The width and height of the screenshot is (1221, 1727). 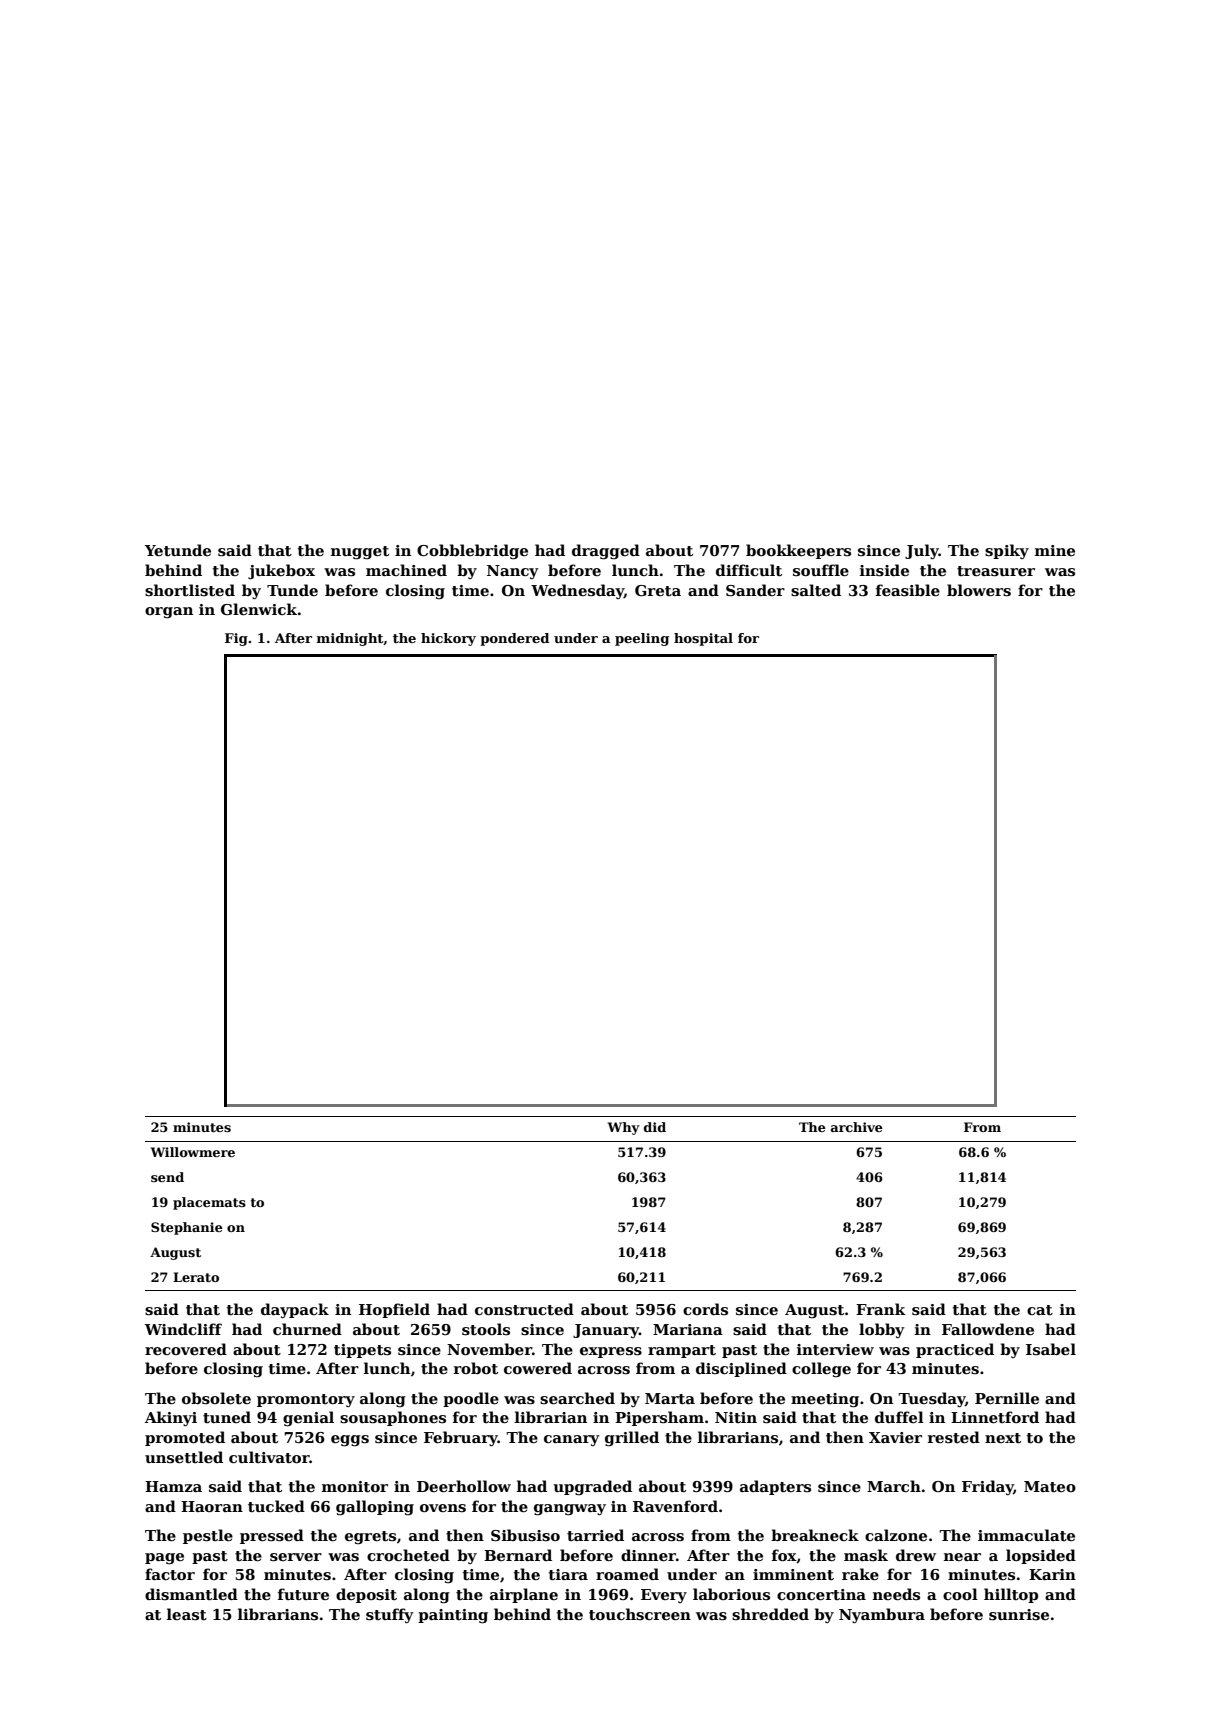 I want to click on near, so click(x=962, y=1557).
